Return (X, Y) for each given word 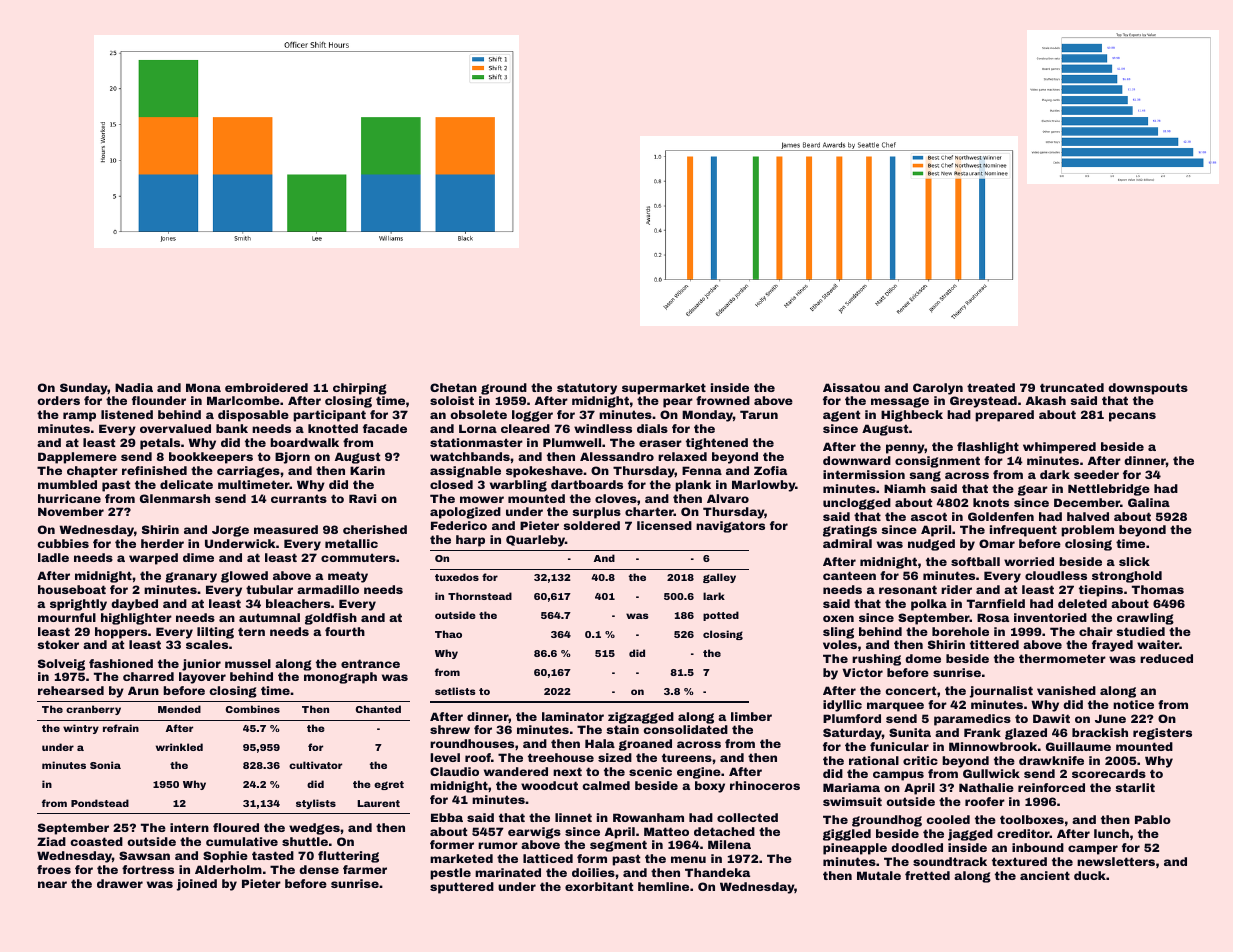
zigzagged (641, 718)
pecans (1132, 417)
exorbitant (599, 886)
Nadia (134, 387)
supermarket (664, 389)
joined (197, 885)
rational (874, 760)
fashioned (121, 663)
